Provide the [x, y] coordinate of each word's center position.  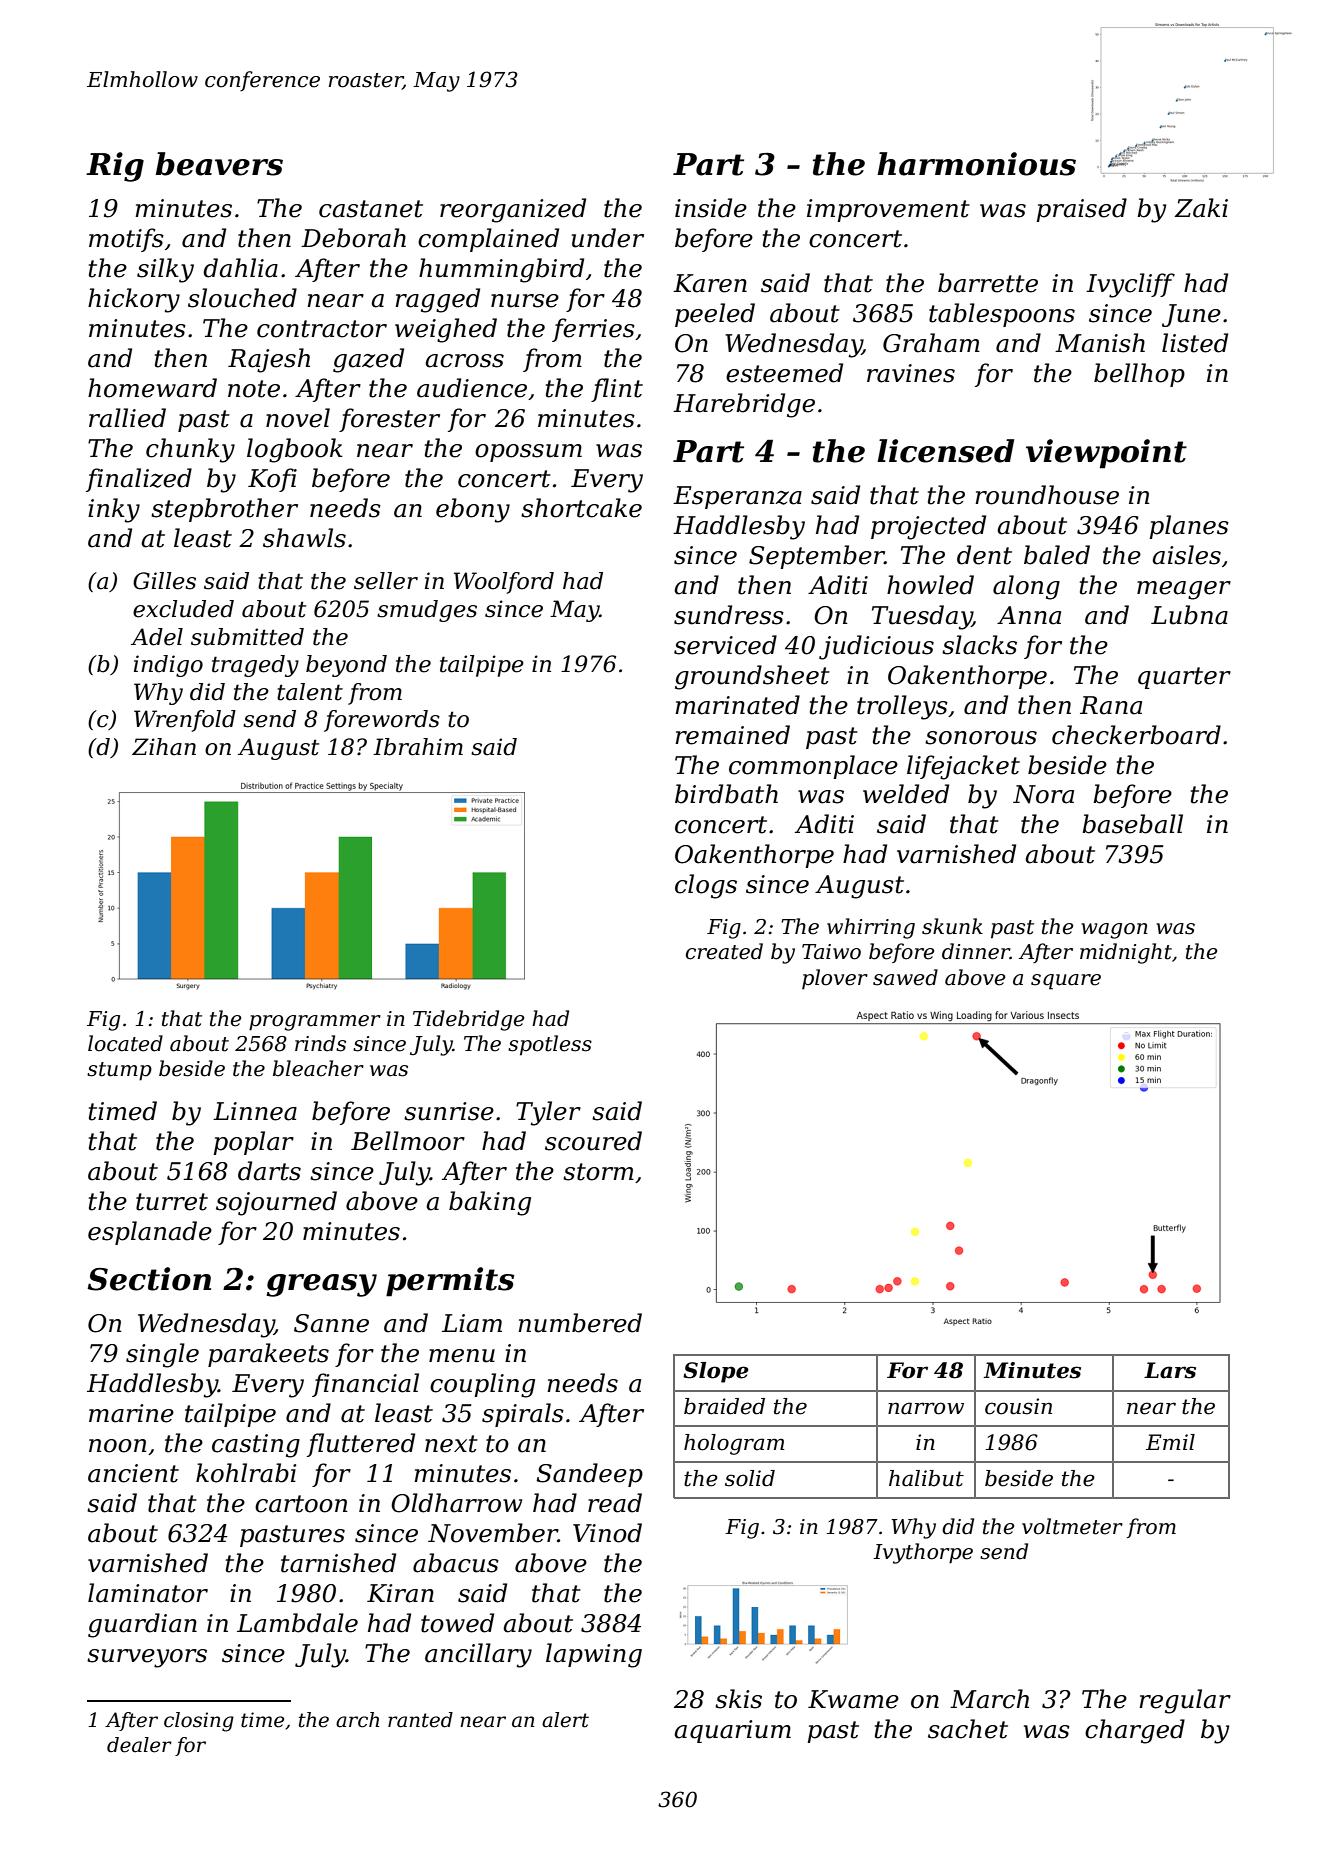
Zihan [164, 747]
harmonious [976, 164]
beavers [219, 164]
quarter [1184, 678]
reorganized [513, 210]
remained [732, 735]
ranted [420, 1720]
